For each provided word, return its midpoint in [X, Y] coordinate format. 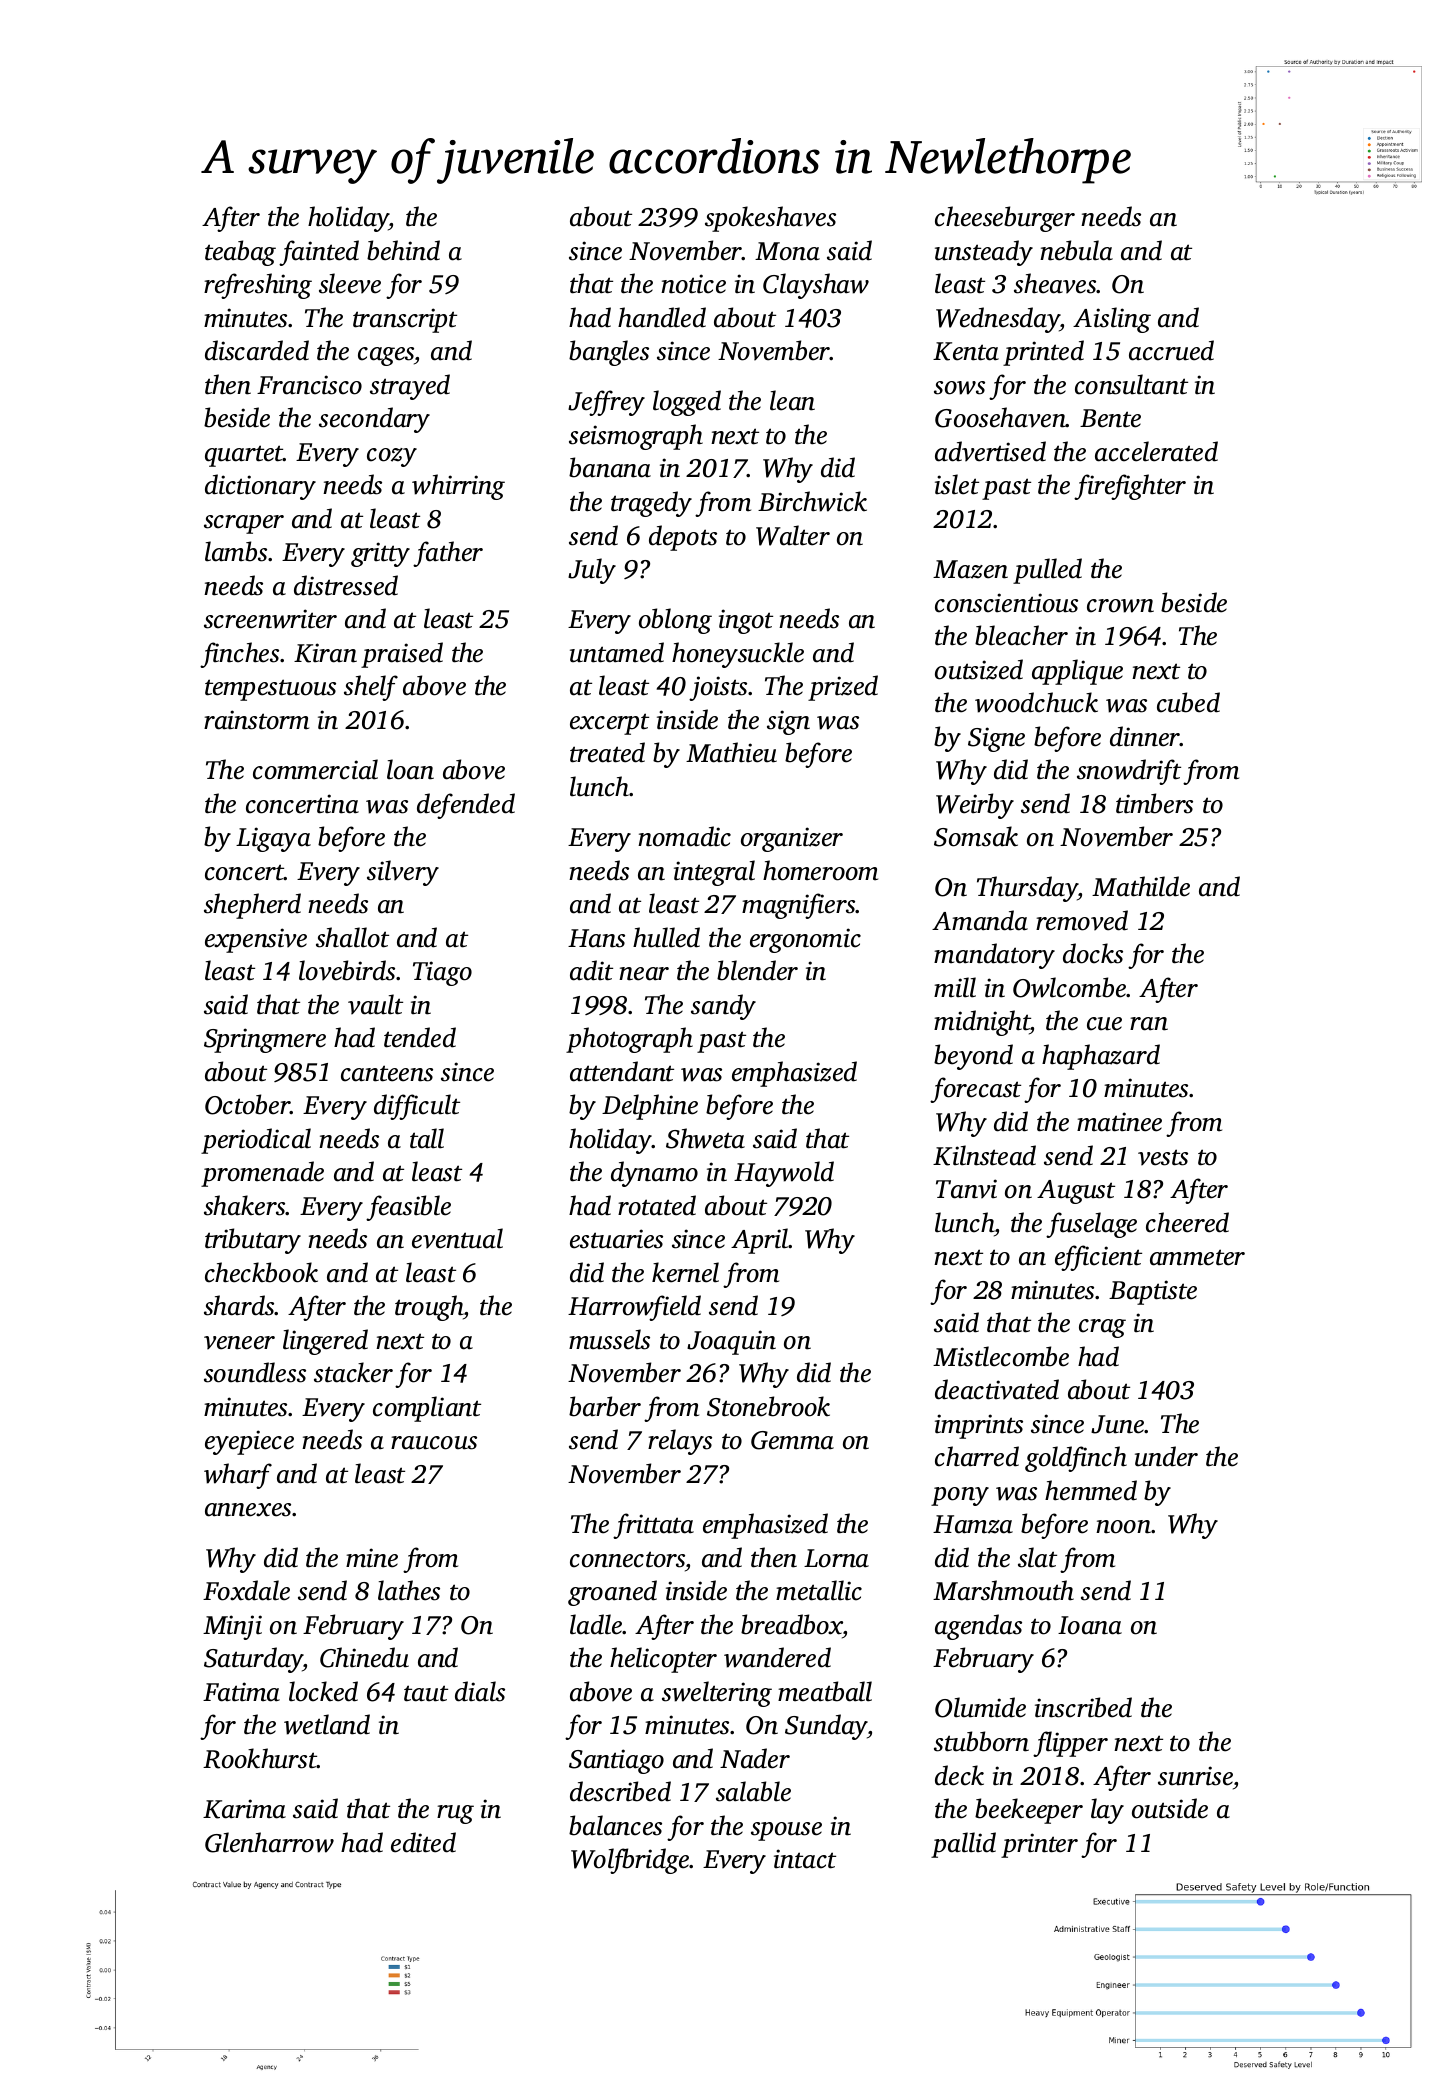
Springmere [265, 1040]
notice [693, 284]
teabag [240, 253]
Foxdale [246, 1590]
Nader [755, 1758]
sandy [723, 1007]
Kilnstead [984, 1155]
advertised [990, 451]
